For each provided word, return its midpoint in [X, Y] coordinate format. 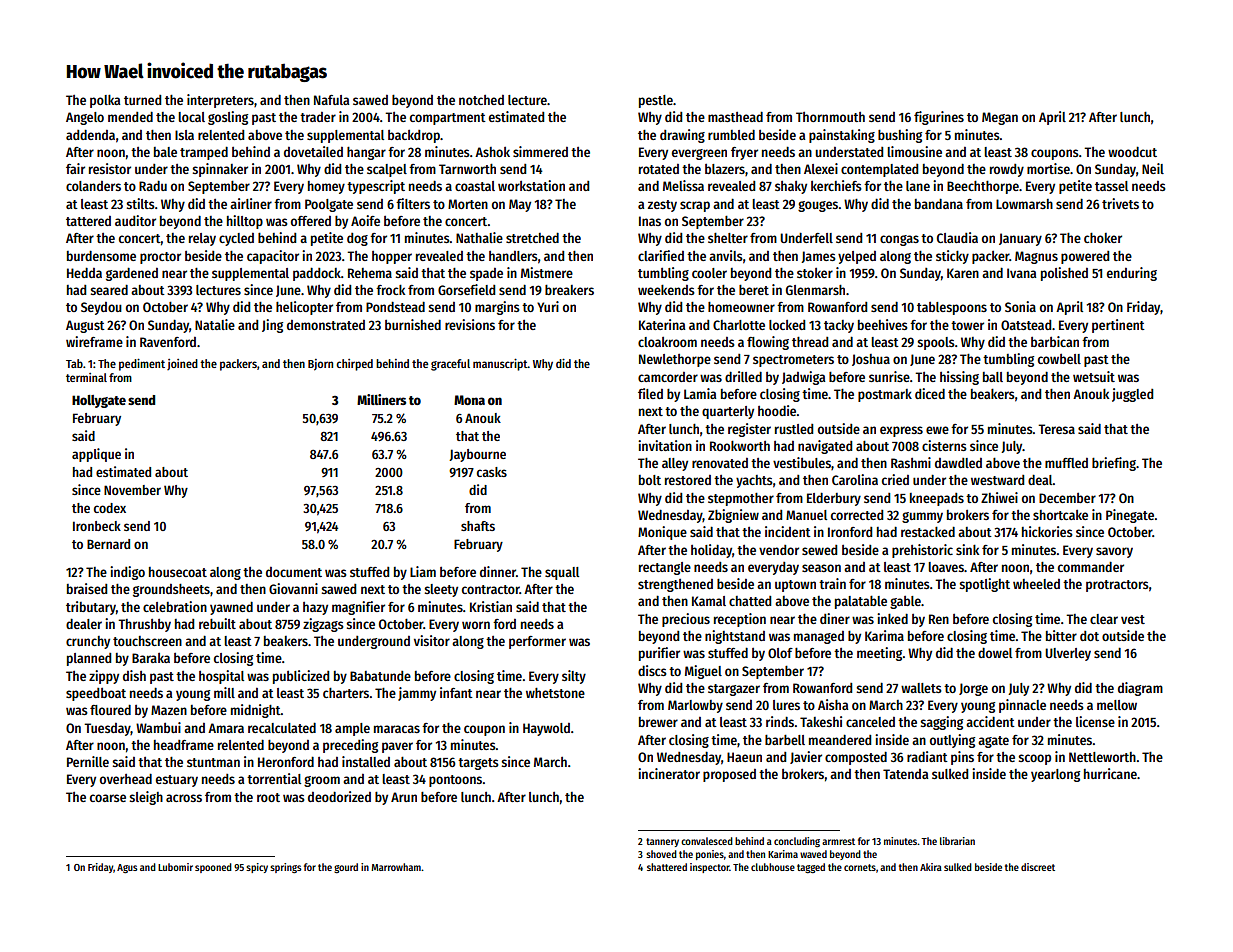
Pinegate [1130, 516]
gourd [346, 868]
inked [892, 618]
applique [96, 455]
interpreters [220, 101]
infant [456, 692]
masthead [735, 116]
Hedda [84, 272]
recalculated [282, 727]
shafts [478, 526]
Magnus [1036, 257]
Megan [1000, 118]
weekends [666, 290]
